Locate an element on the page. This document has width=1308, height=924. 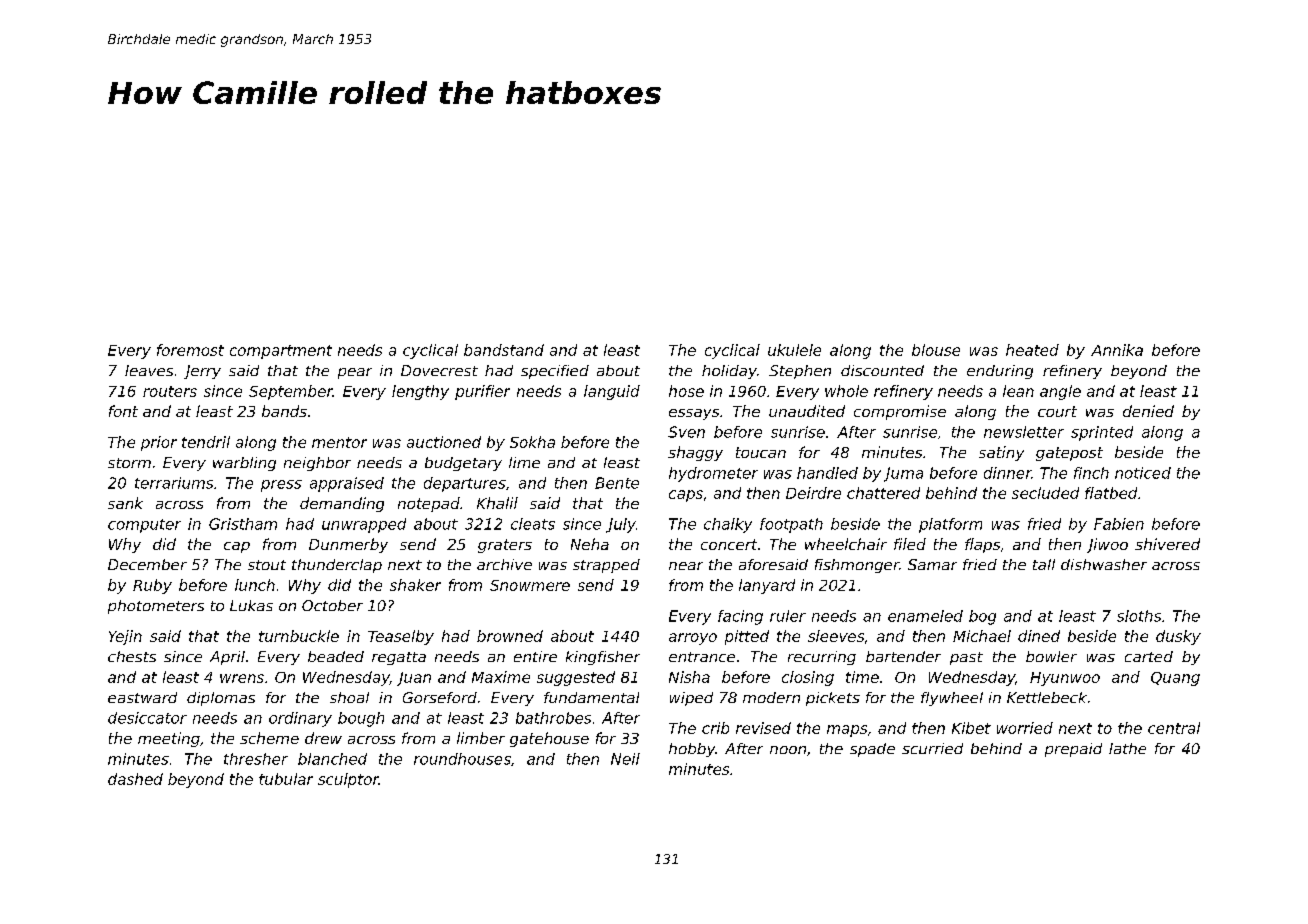
Jerry is located at coordinates (202, 372).
